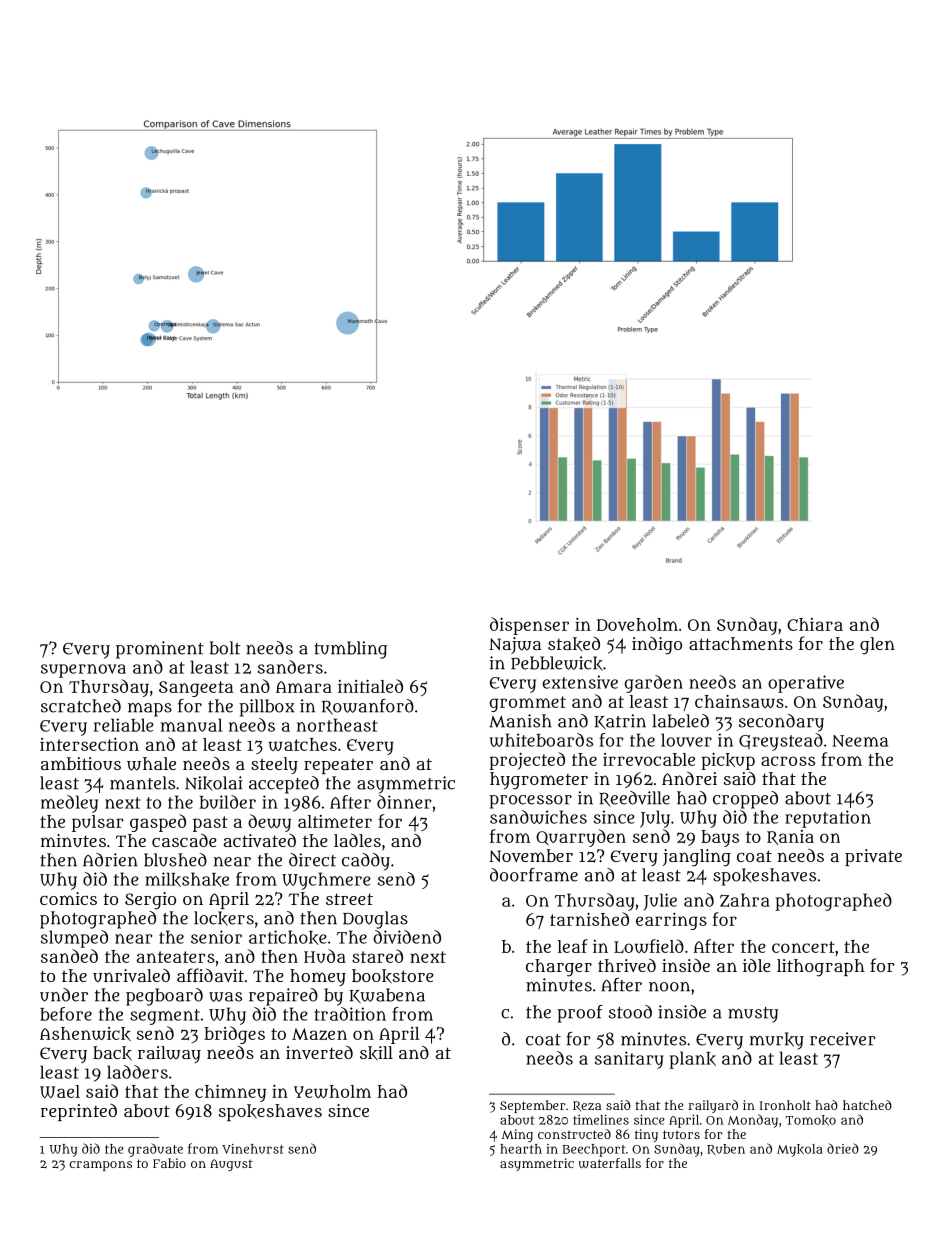 The image size is (952, 1233). I want to click on Chiara, so click(815, 624).
